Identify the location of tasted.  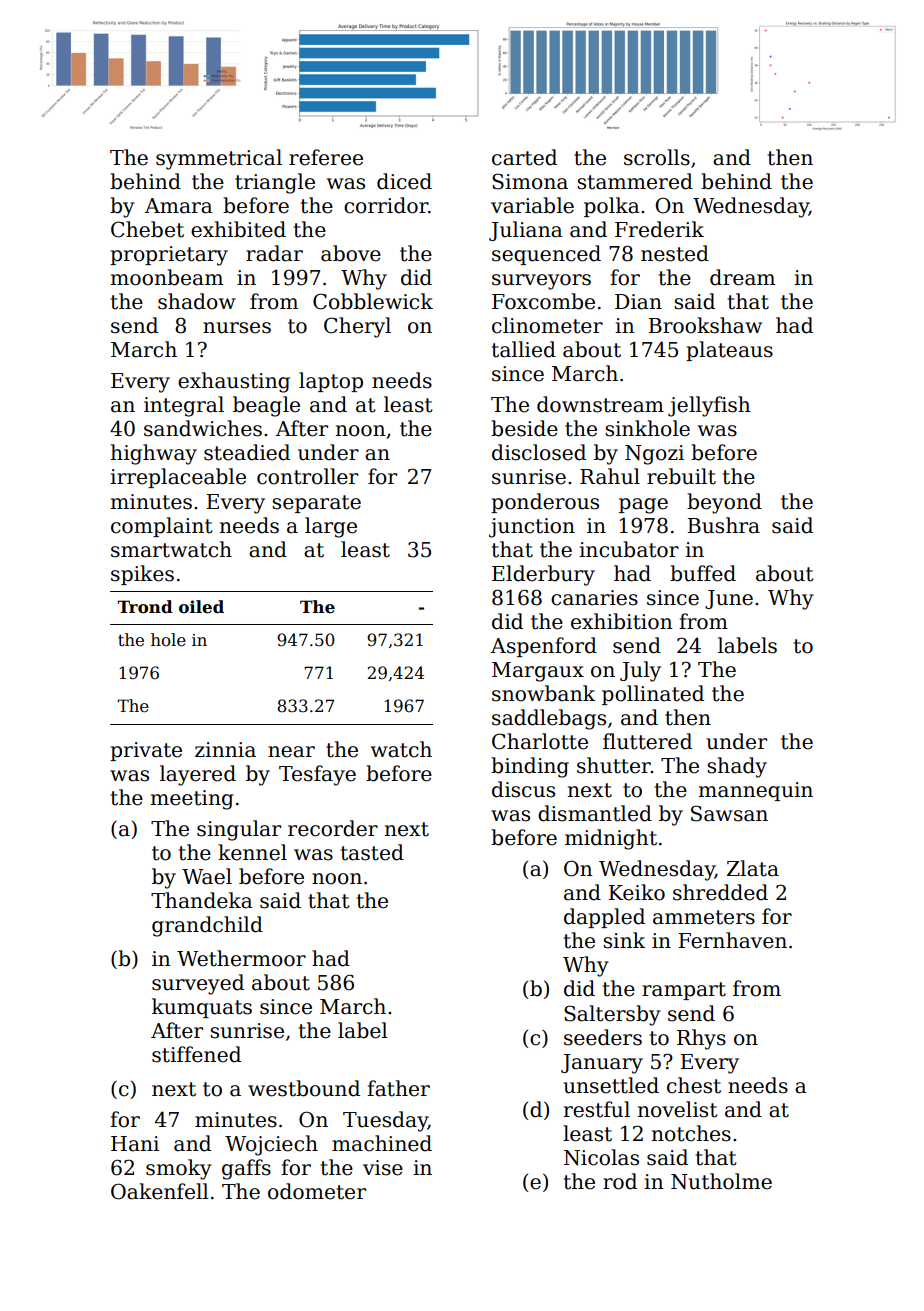
(372, 852).
